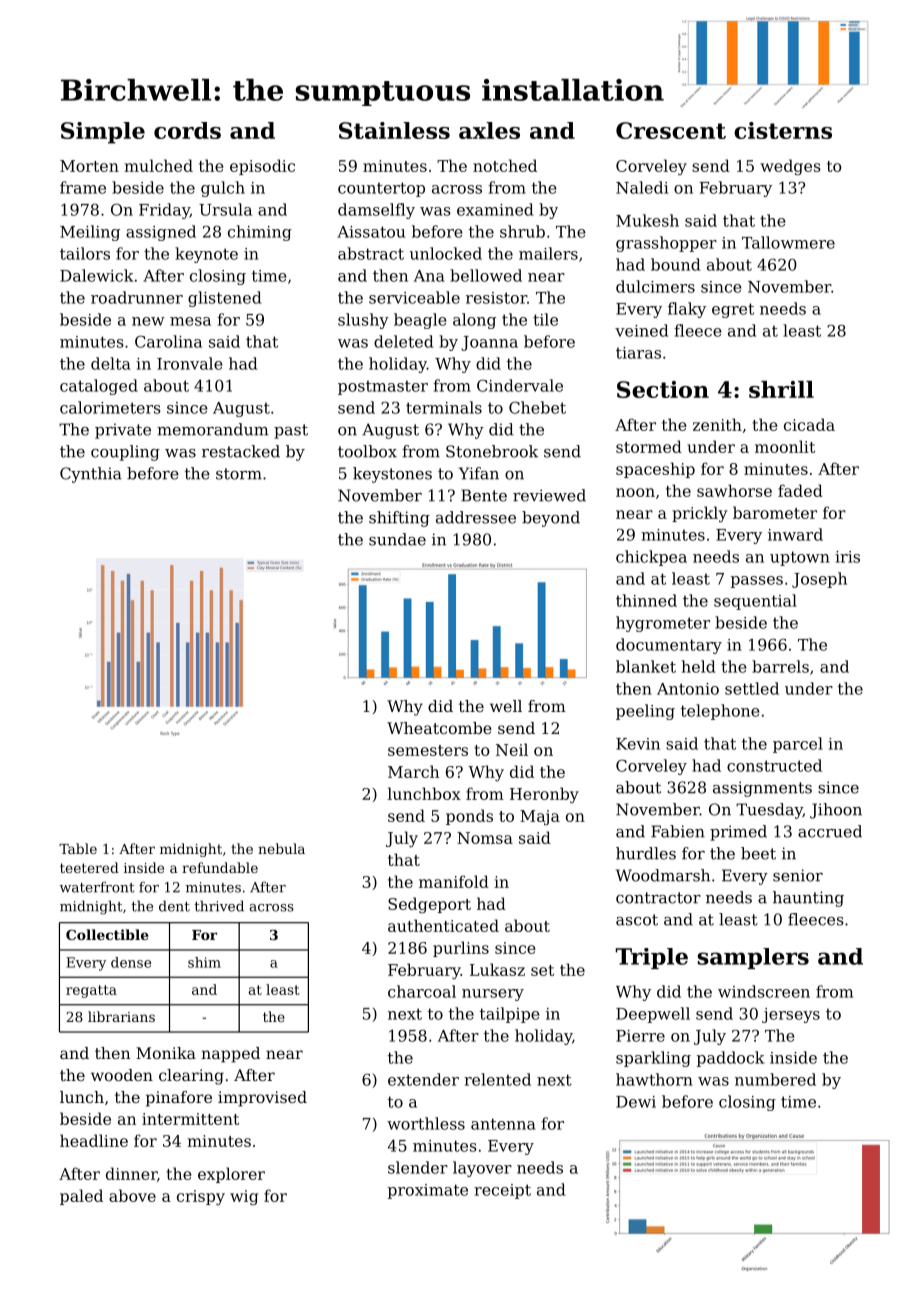 The height and width of the document is (1308, 924). I want to click on crispy, so click(201, 1197).
